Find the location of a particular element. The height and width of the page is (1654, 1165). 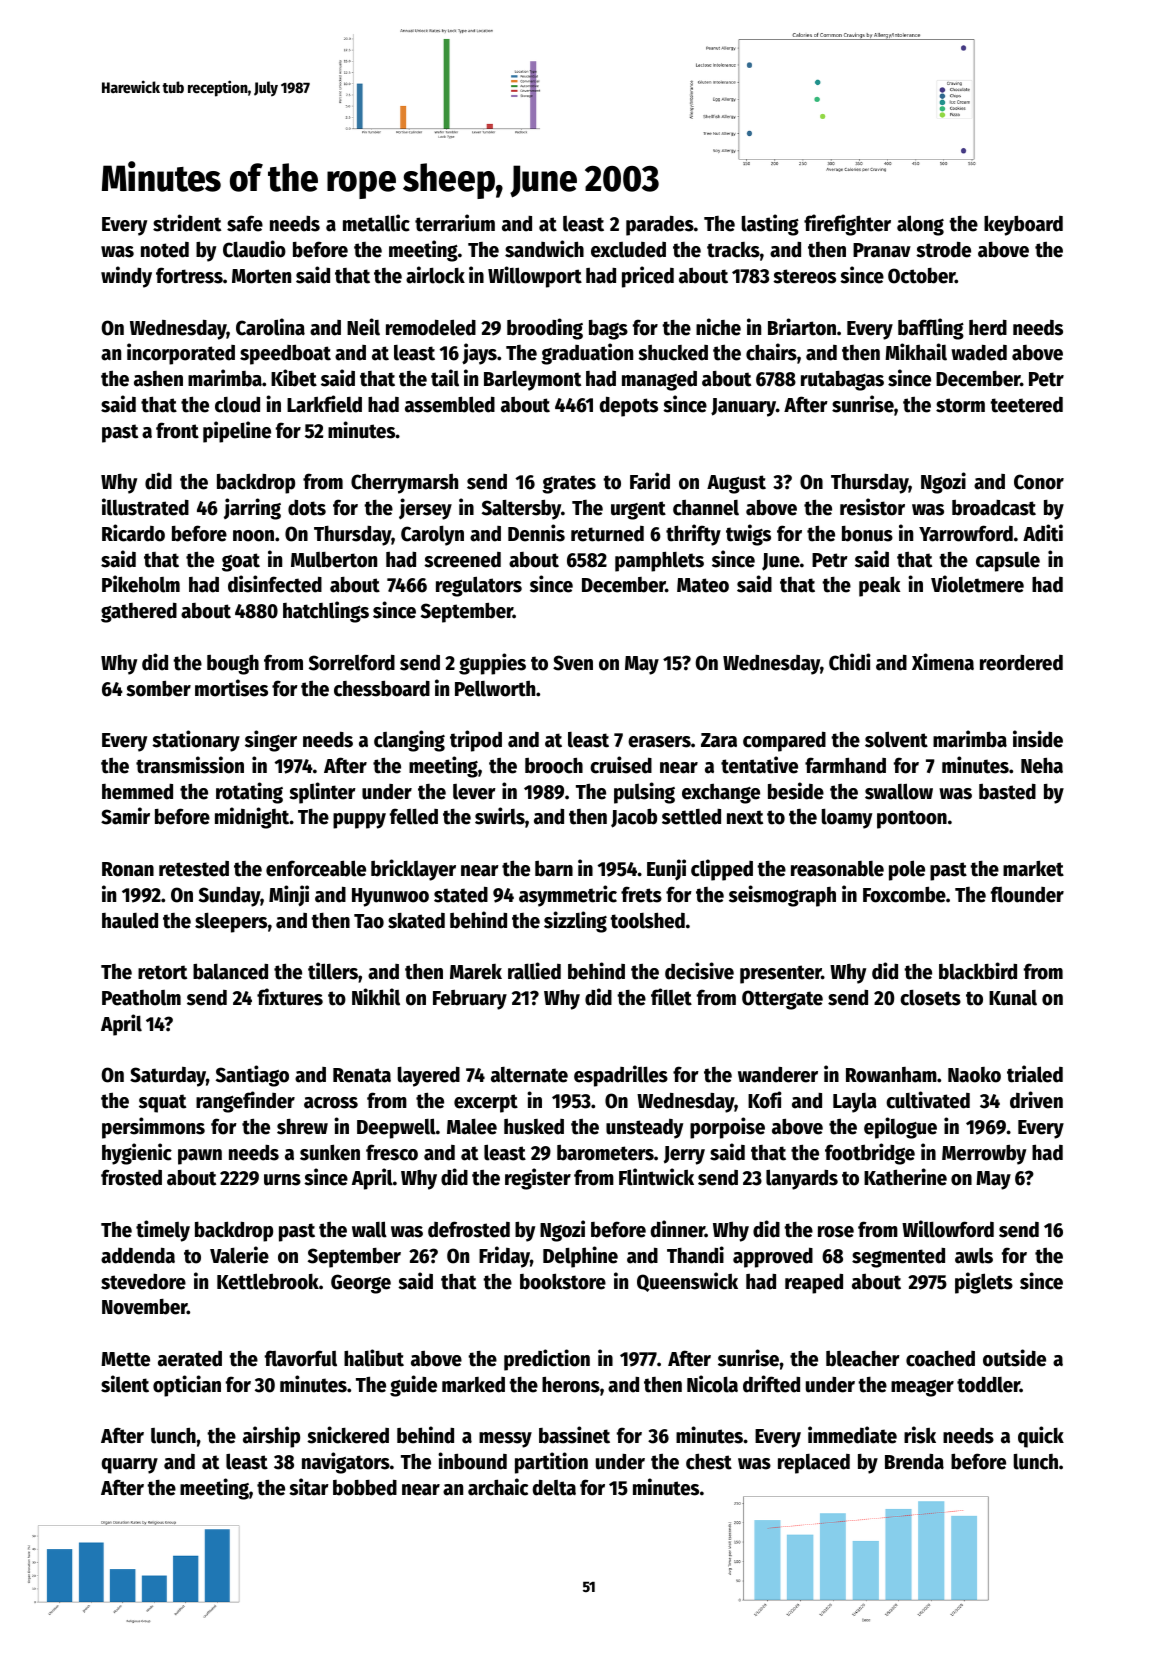

Santiago is located at coordinates (252, 1076).
